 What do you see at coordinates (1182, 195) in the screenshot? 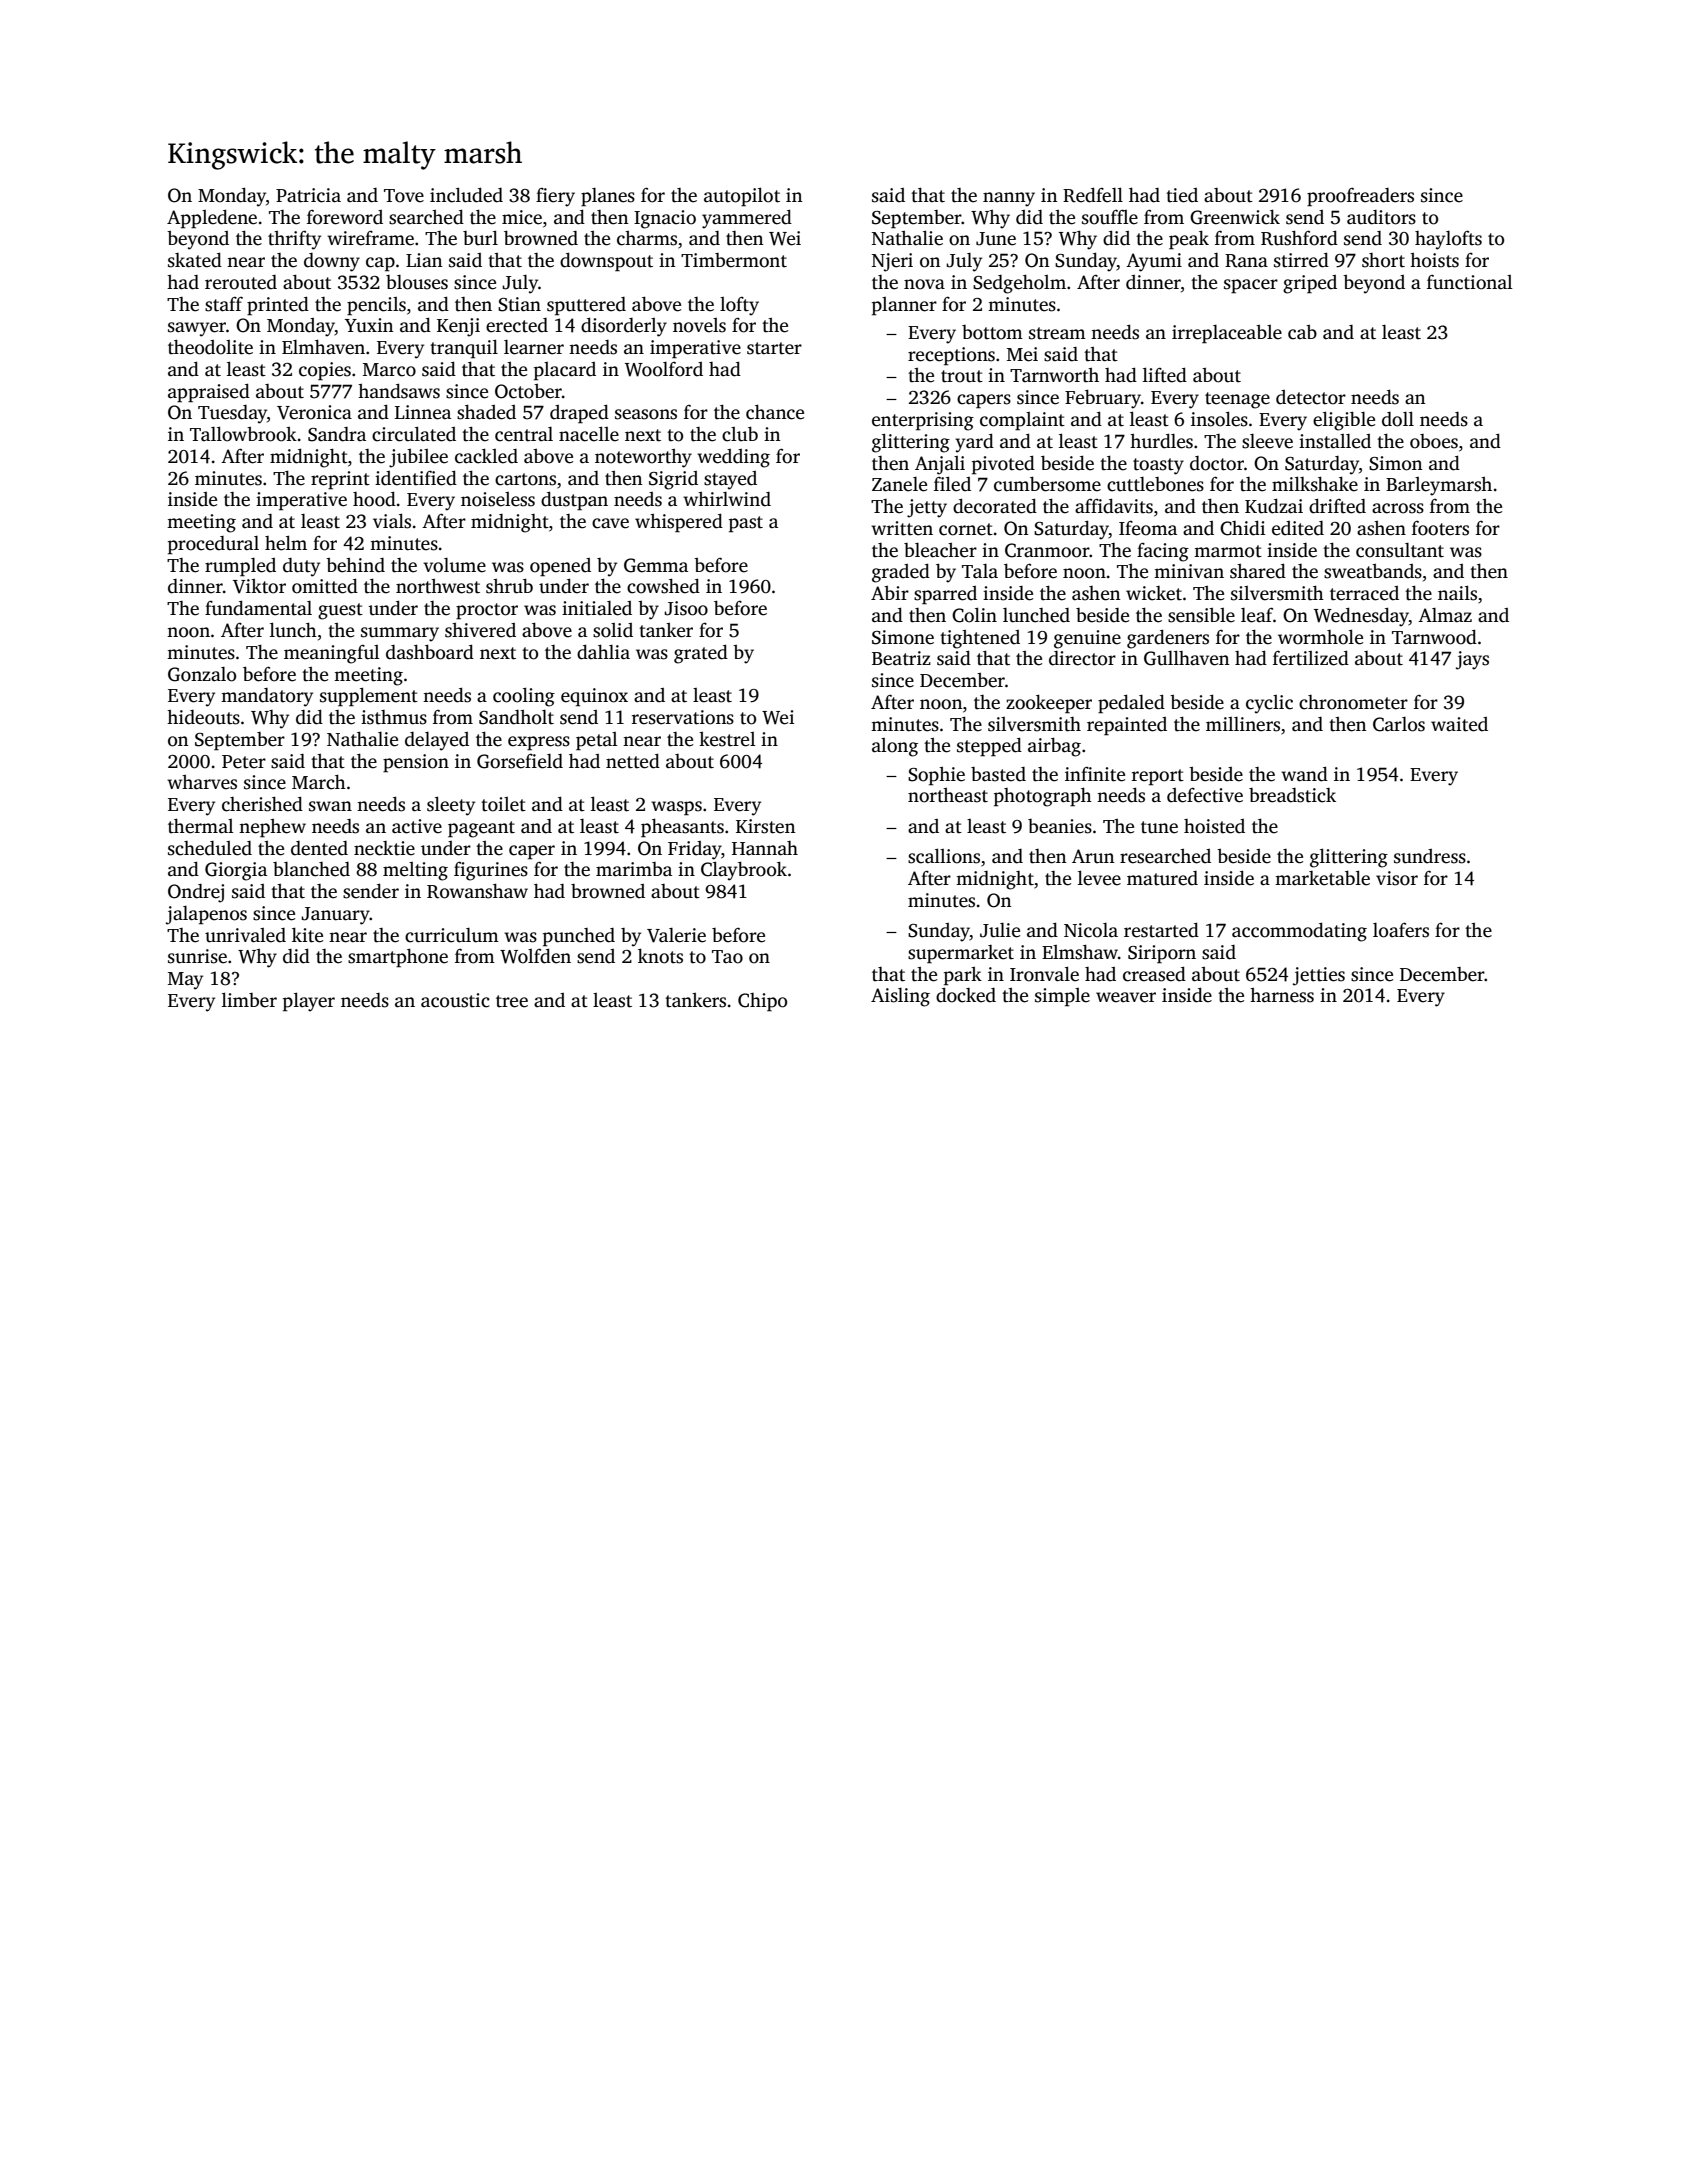
I see `tied` at bounding box center [1182, 195].
